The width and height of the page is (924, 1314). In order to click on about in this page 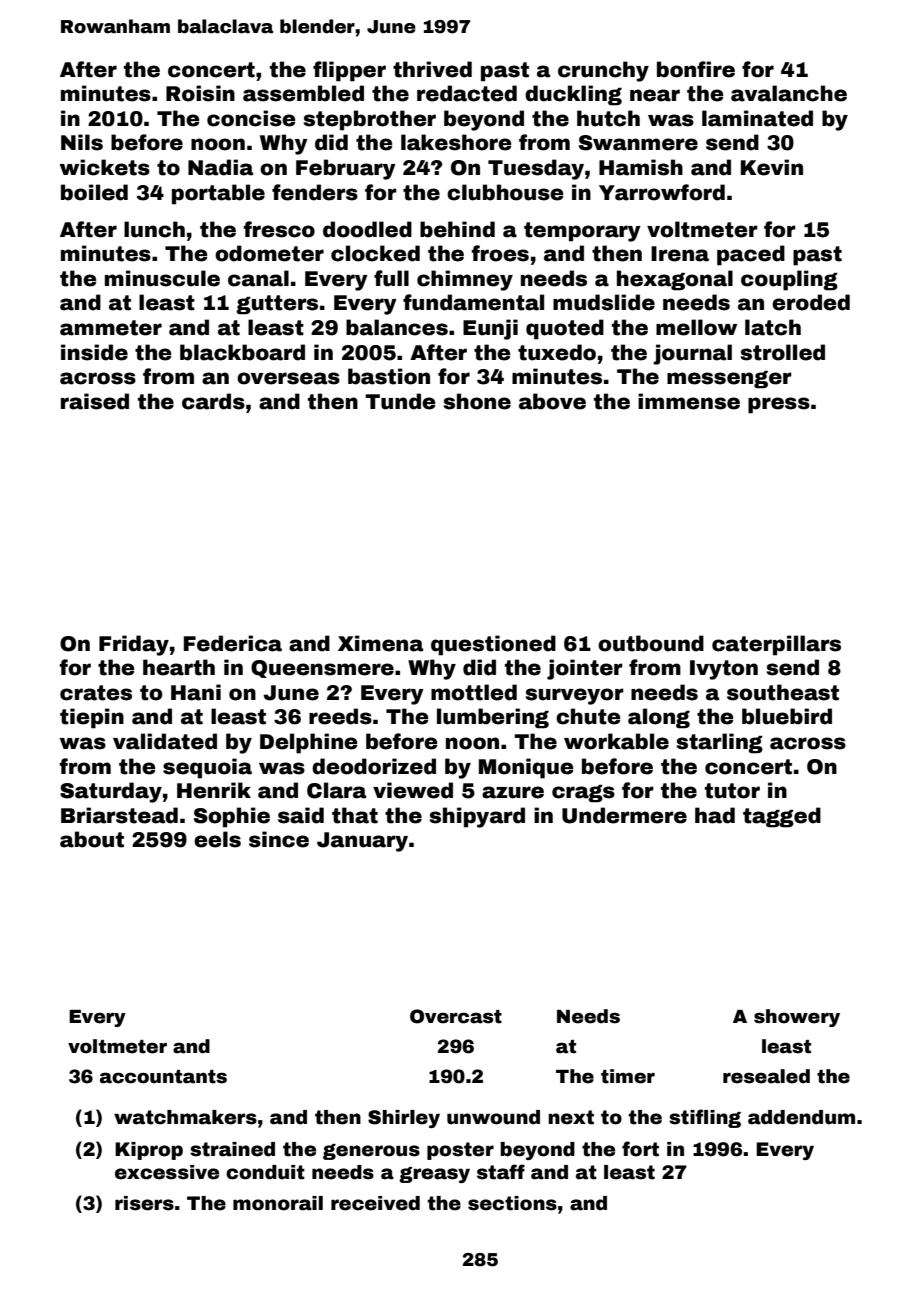, I will do `click(92, 839)`.
